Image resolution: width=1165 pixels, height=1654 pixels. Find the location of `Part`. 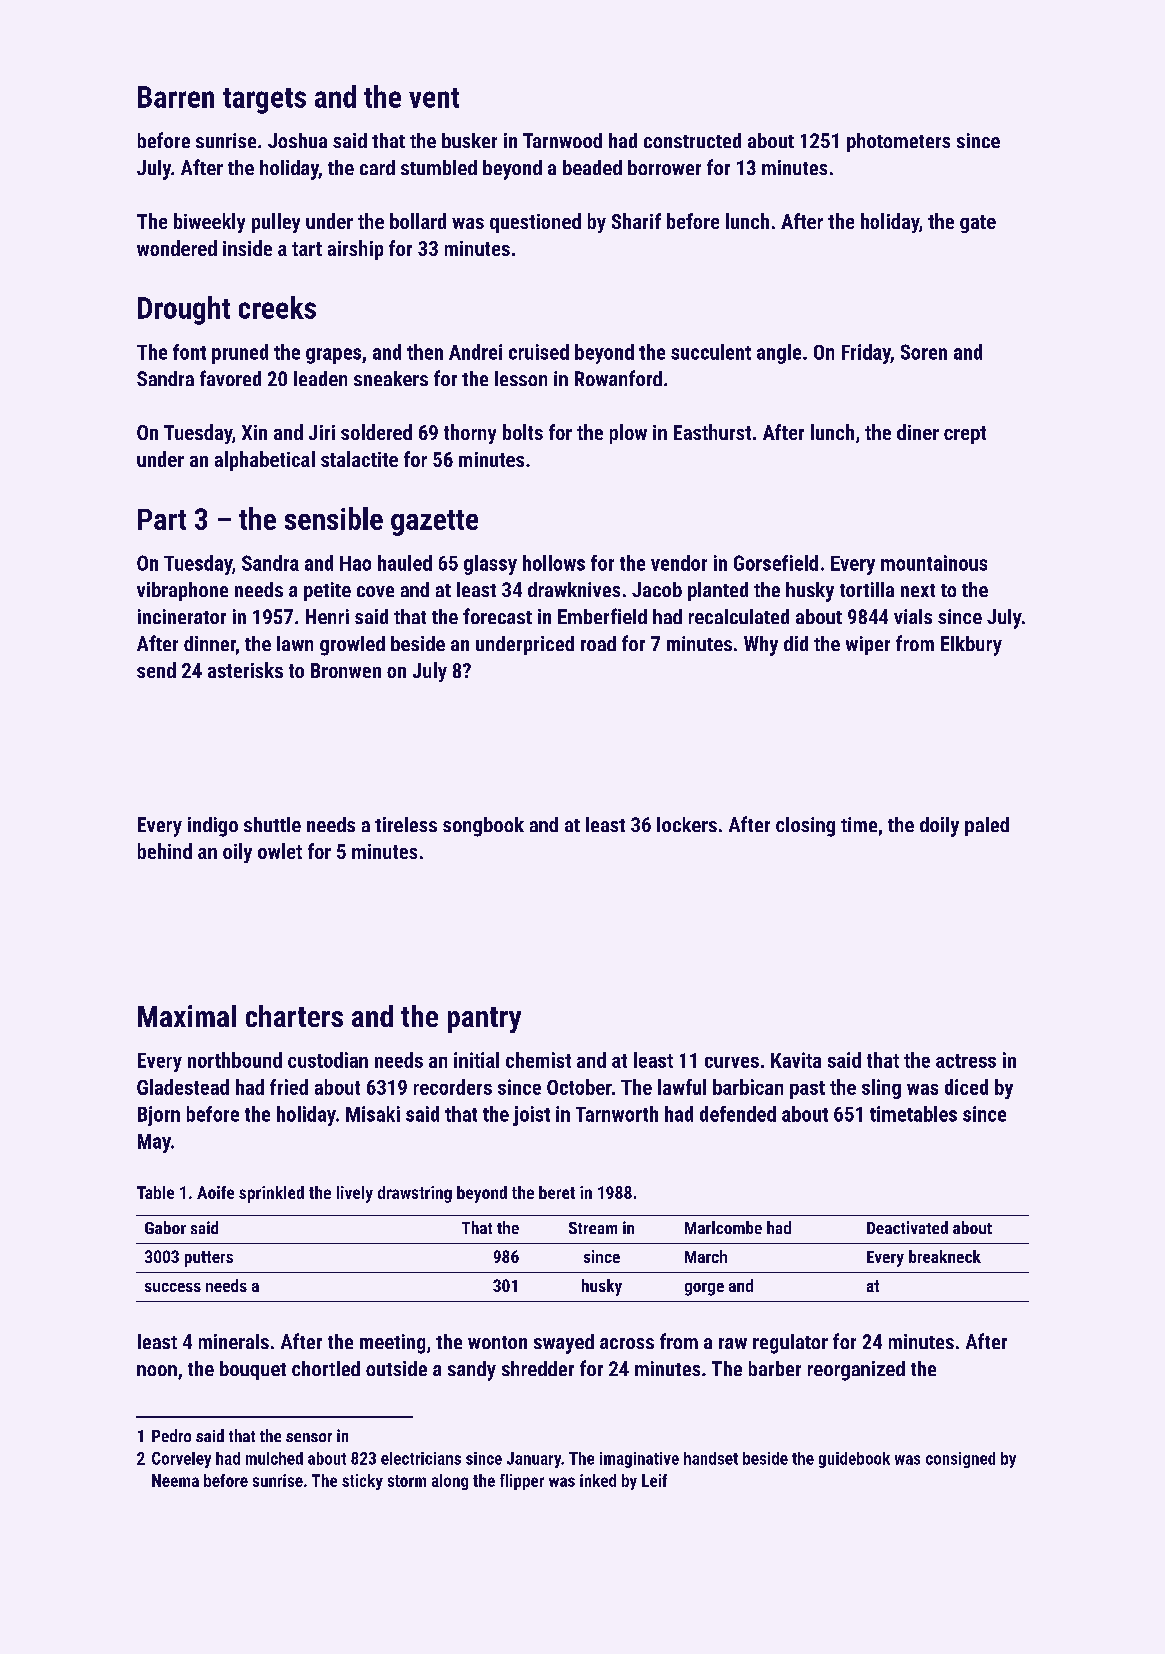

Part is located at coordinates (162, 519).
